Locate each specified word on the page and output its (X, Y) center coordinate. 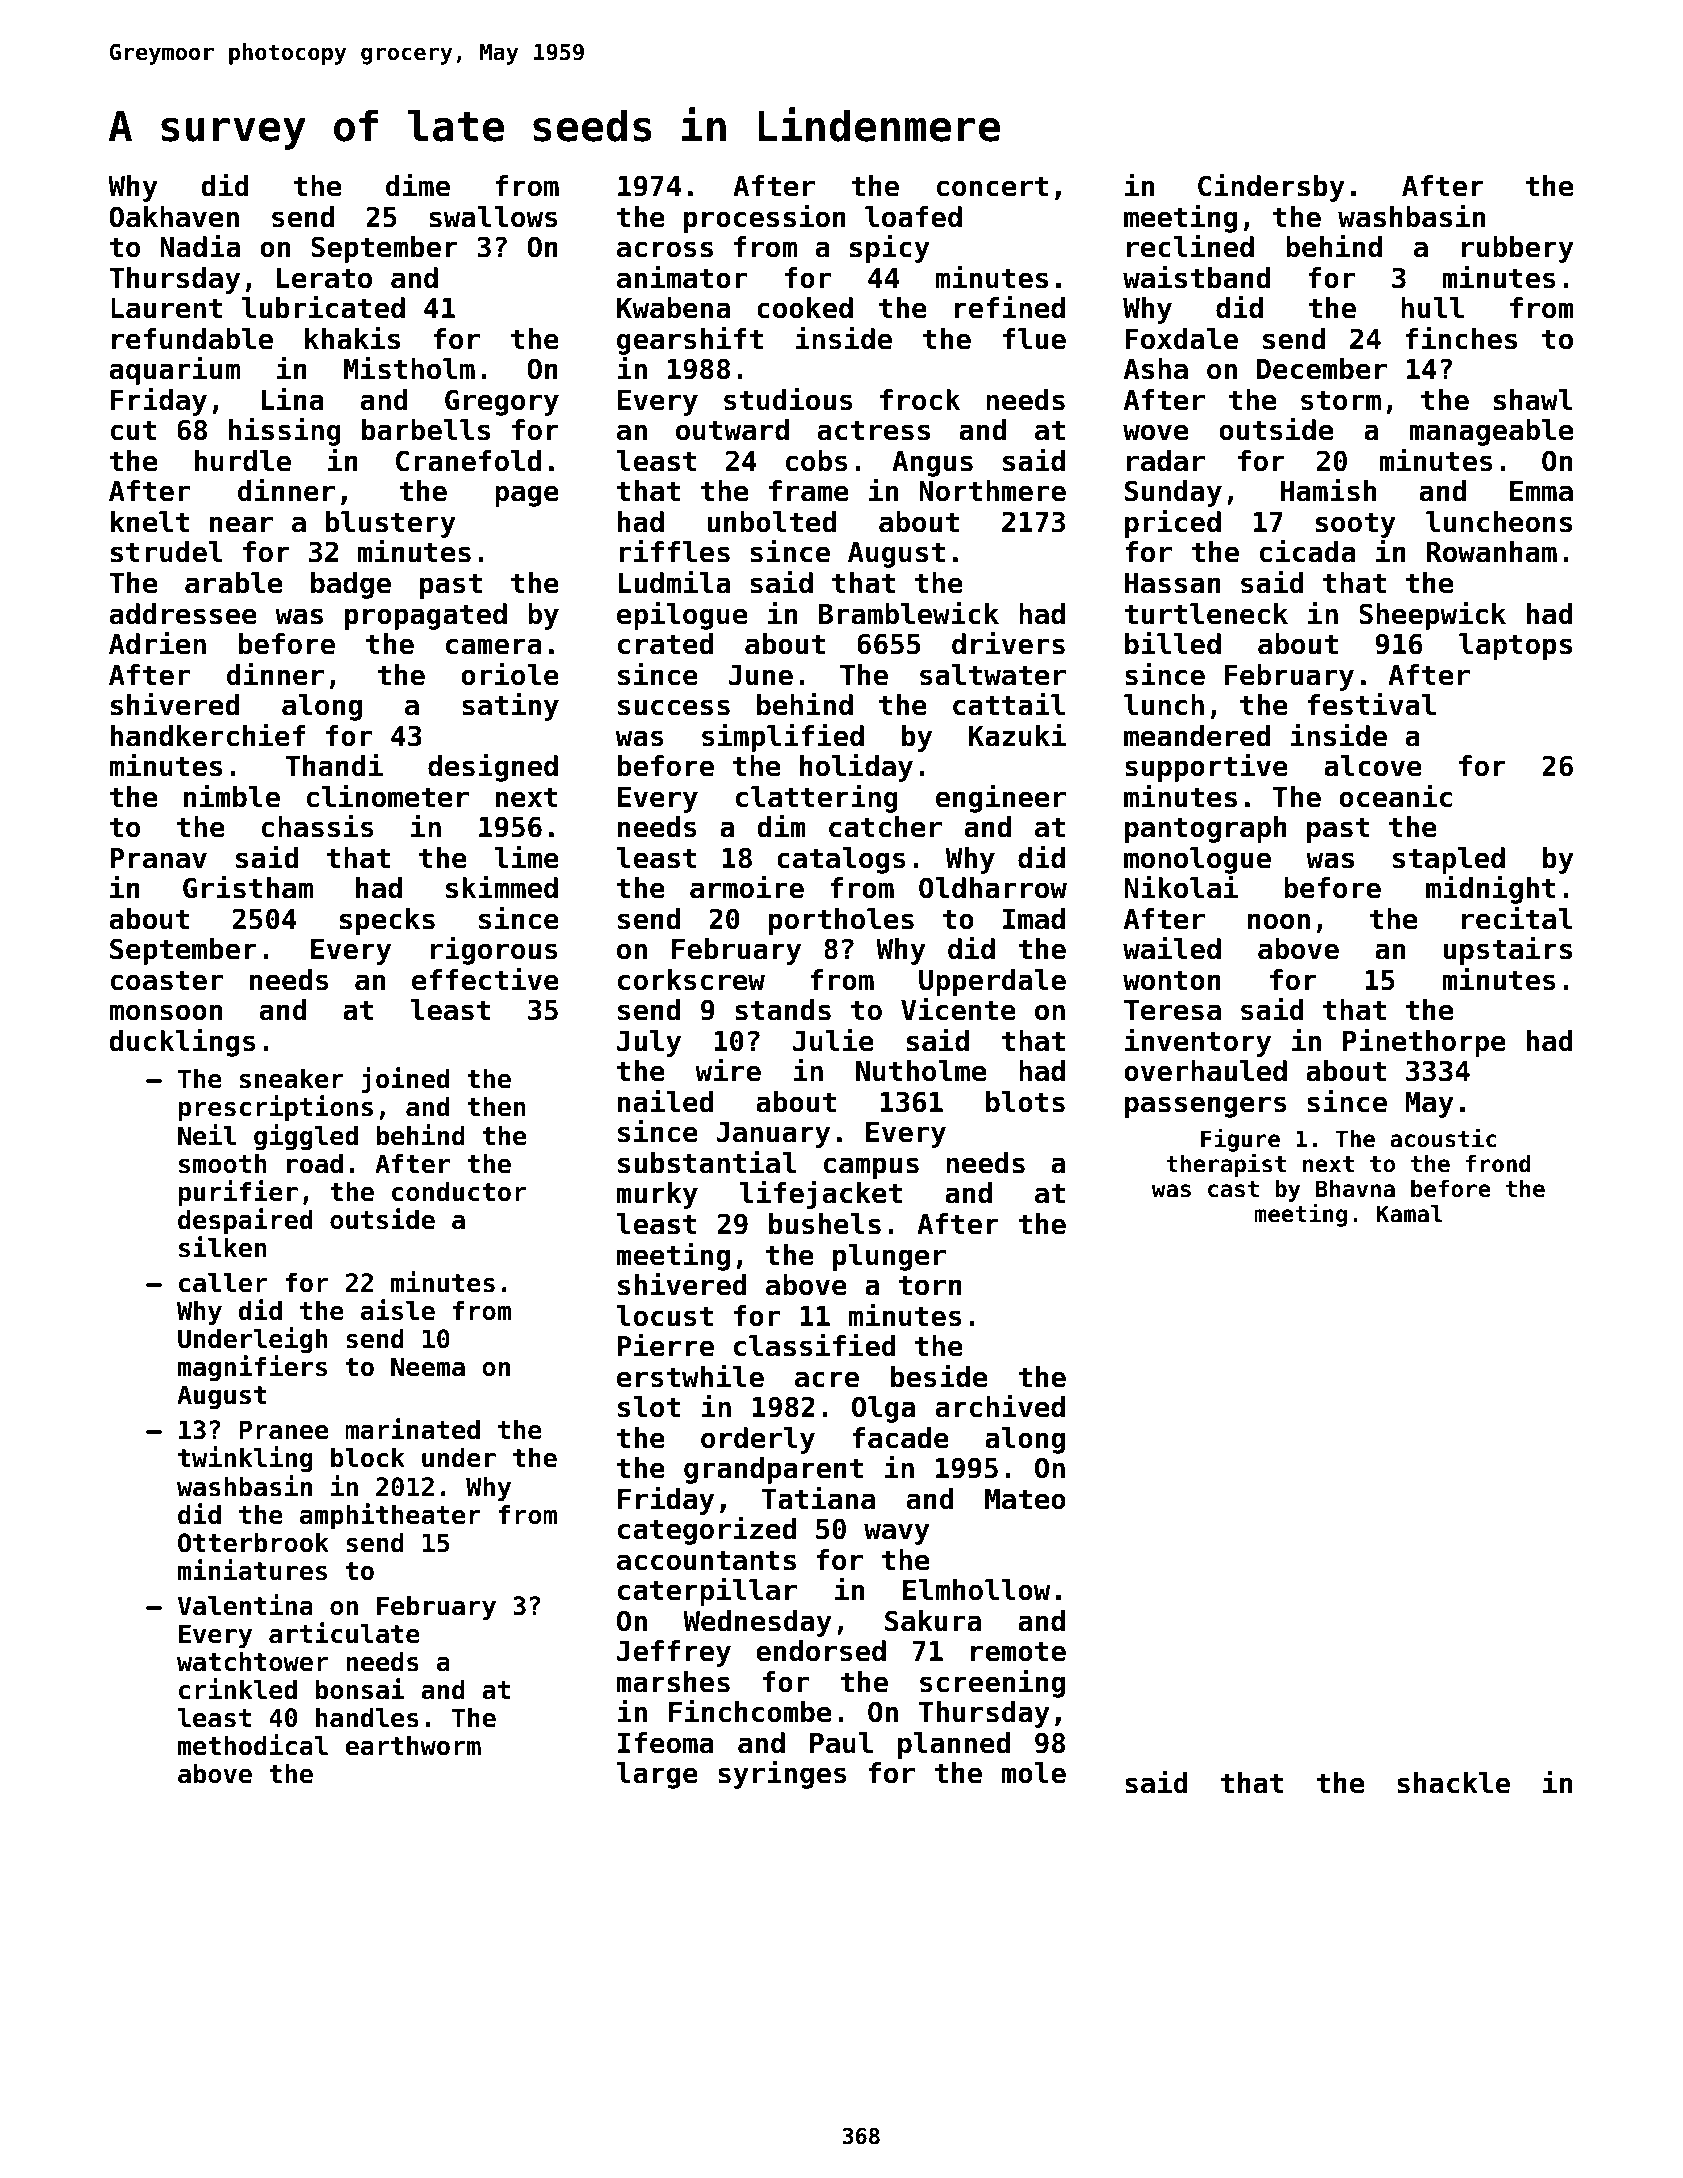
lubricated (323, 307)
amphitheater (390, 1516)
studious (788, 399)
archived (1000, 1406)
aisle (398, 1310)
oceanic (1395, 796)
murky (657, 1195)
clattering (817, 798)
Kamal (1410, 1214)
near (241, 524)
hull (1432, 308)
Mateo (1025, 1499)
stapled (1449, 860)
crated (665, 644)
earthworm (413, 1746)
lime (526, 857)
